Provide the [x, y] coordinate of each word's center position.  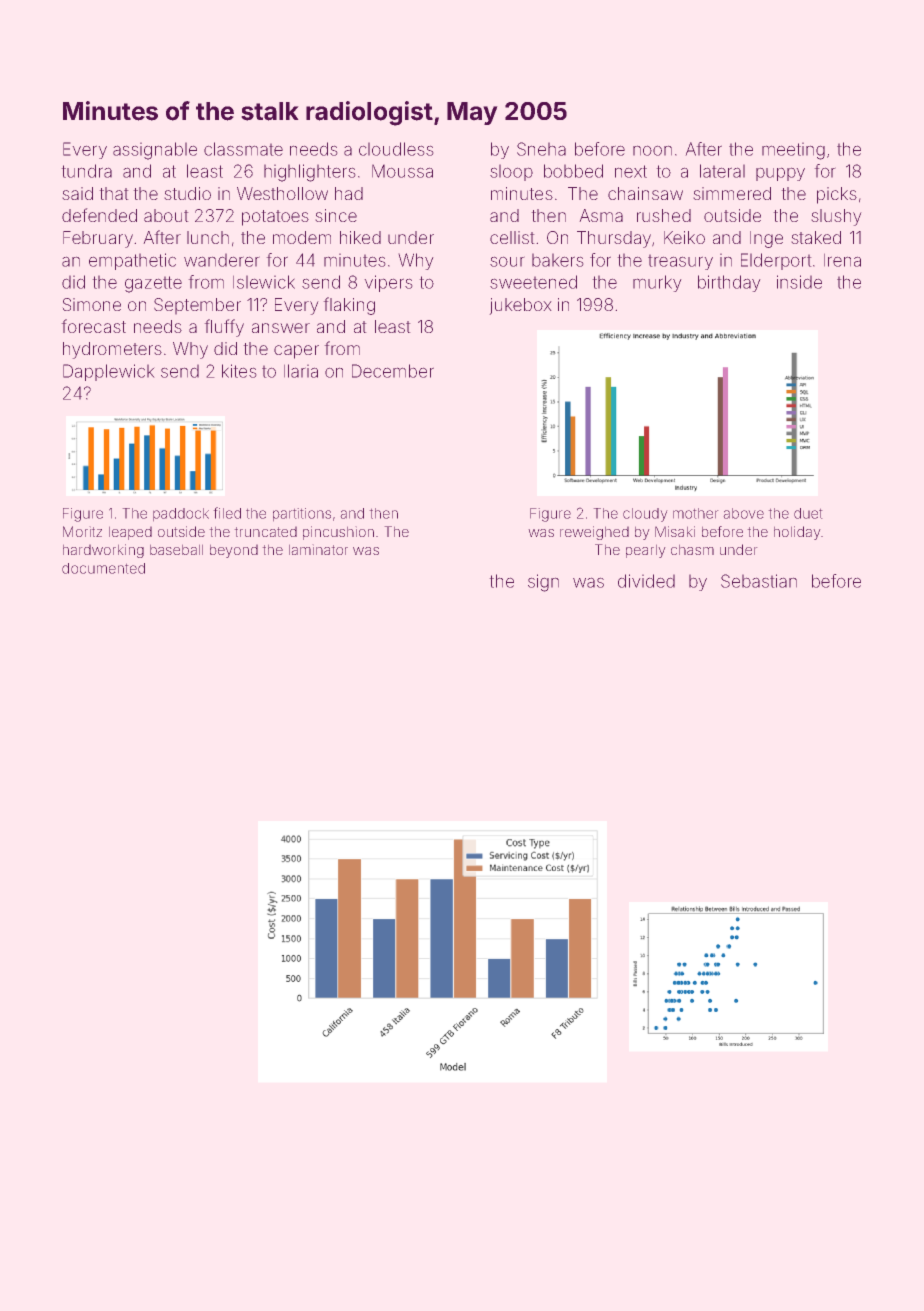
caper [296, 352]
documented [103, 568]
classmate [243, 149]
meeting [793, 151]
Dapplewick [109, 372]
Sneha [541, 149]
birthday [729, 283]
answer [281, 328]
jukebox [520, 306]
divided [646, 581]
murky [657, 283]
